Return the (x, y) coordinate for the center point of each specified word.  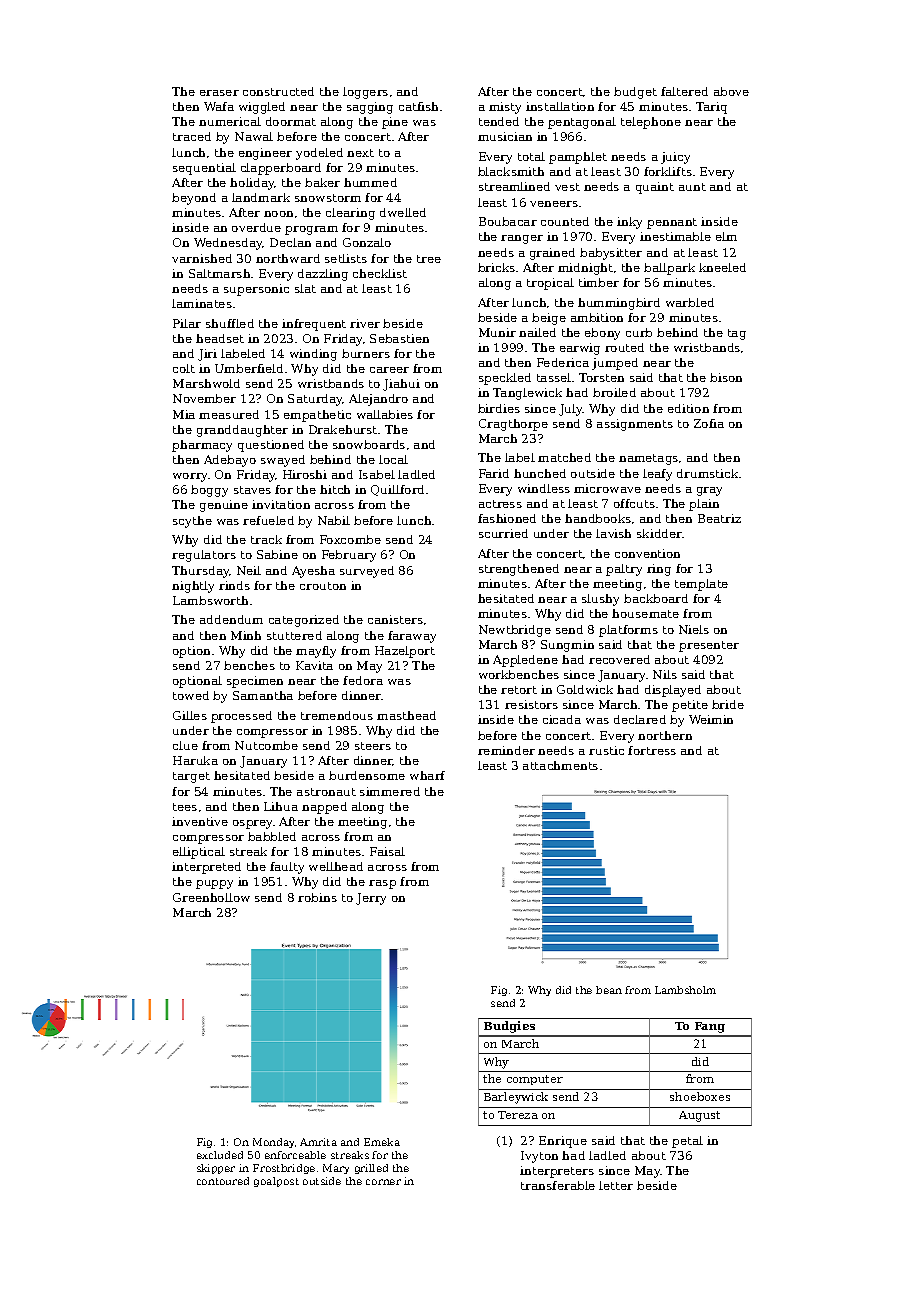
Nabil (334, 520)
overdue (256, 227)
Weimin (711, 719)
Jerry (371, 899)
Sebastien (399, 338)
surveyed (367, 572)
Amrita (318, 1142)
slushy (600, 600)
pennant (672, 223)
